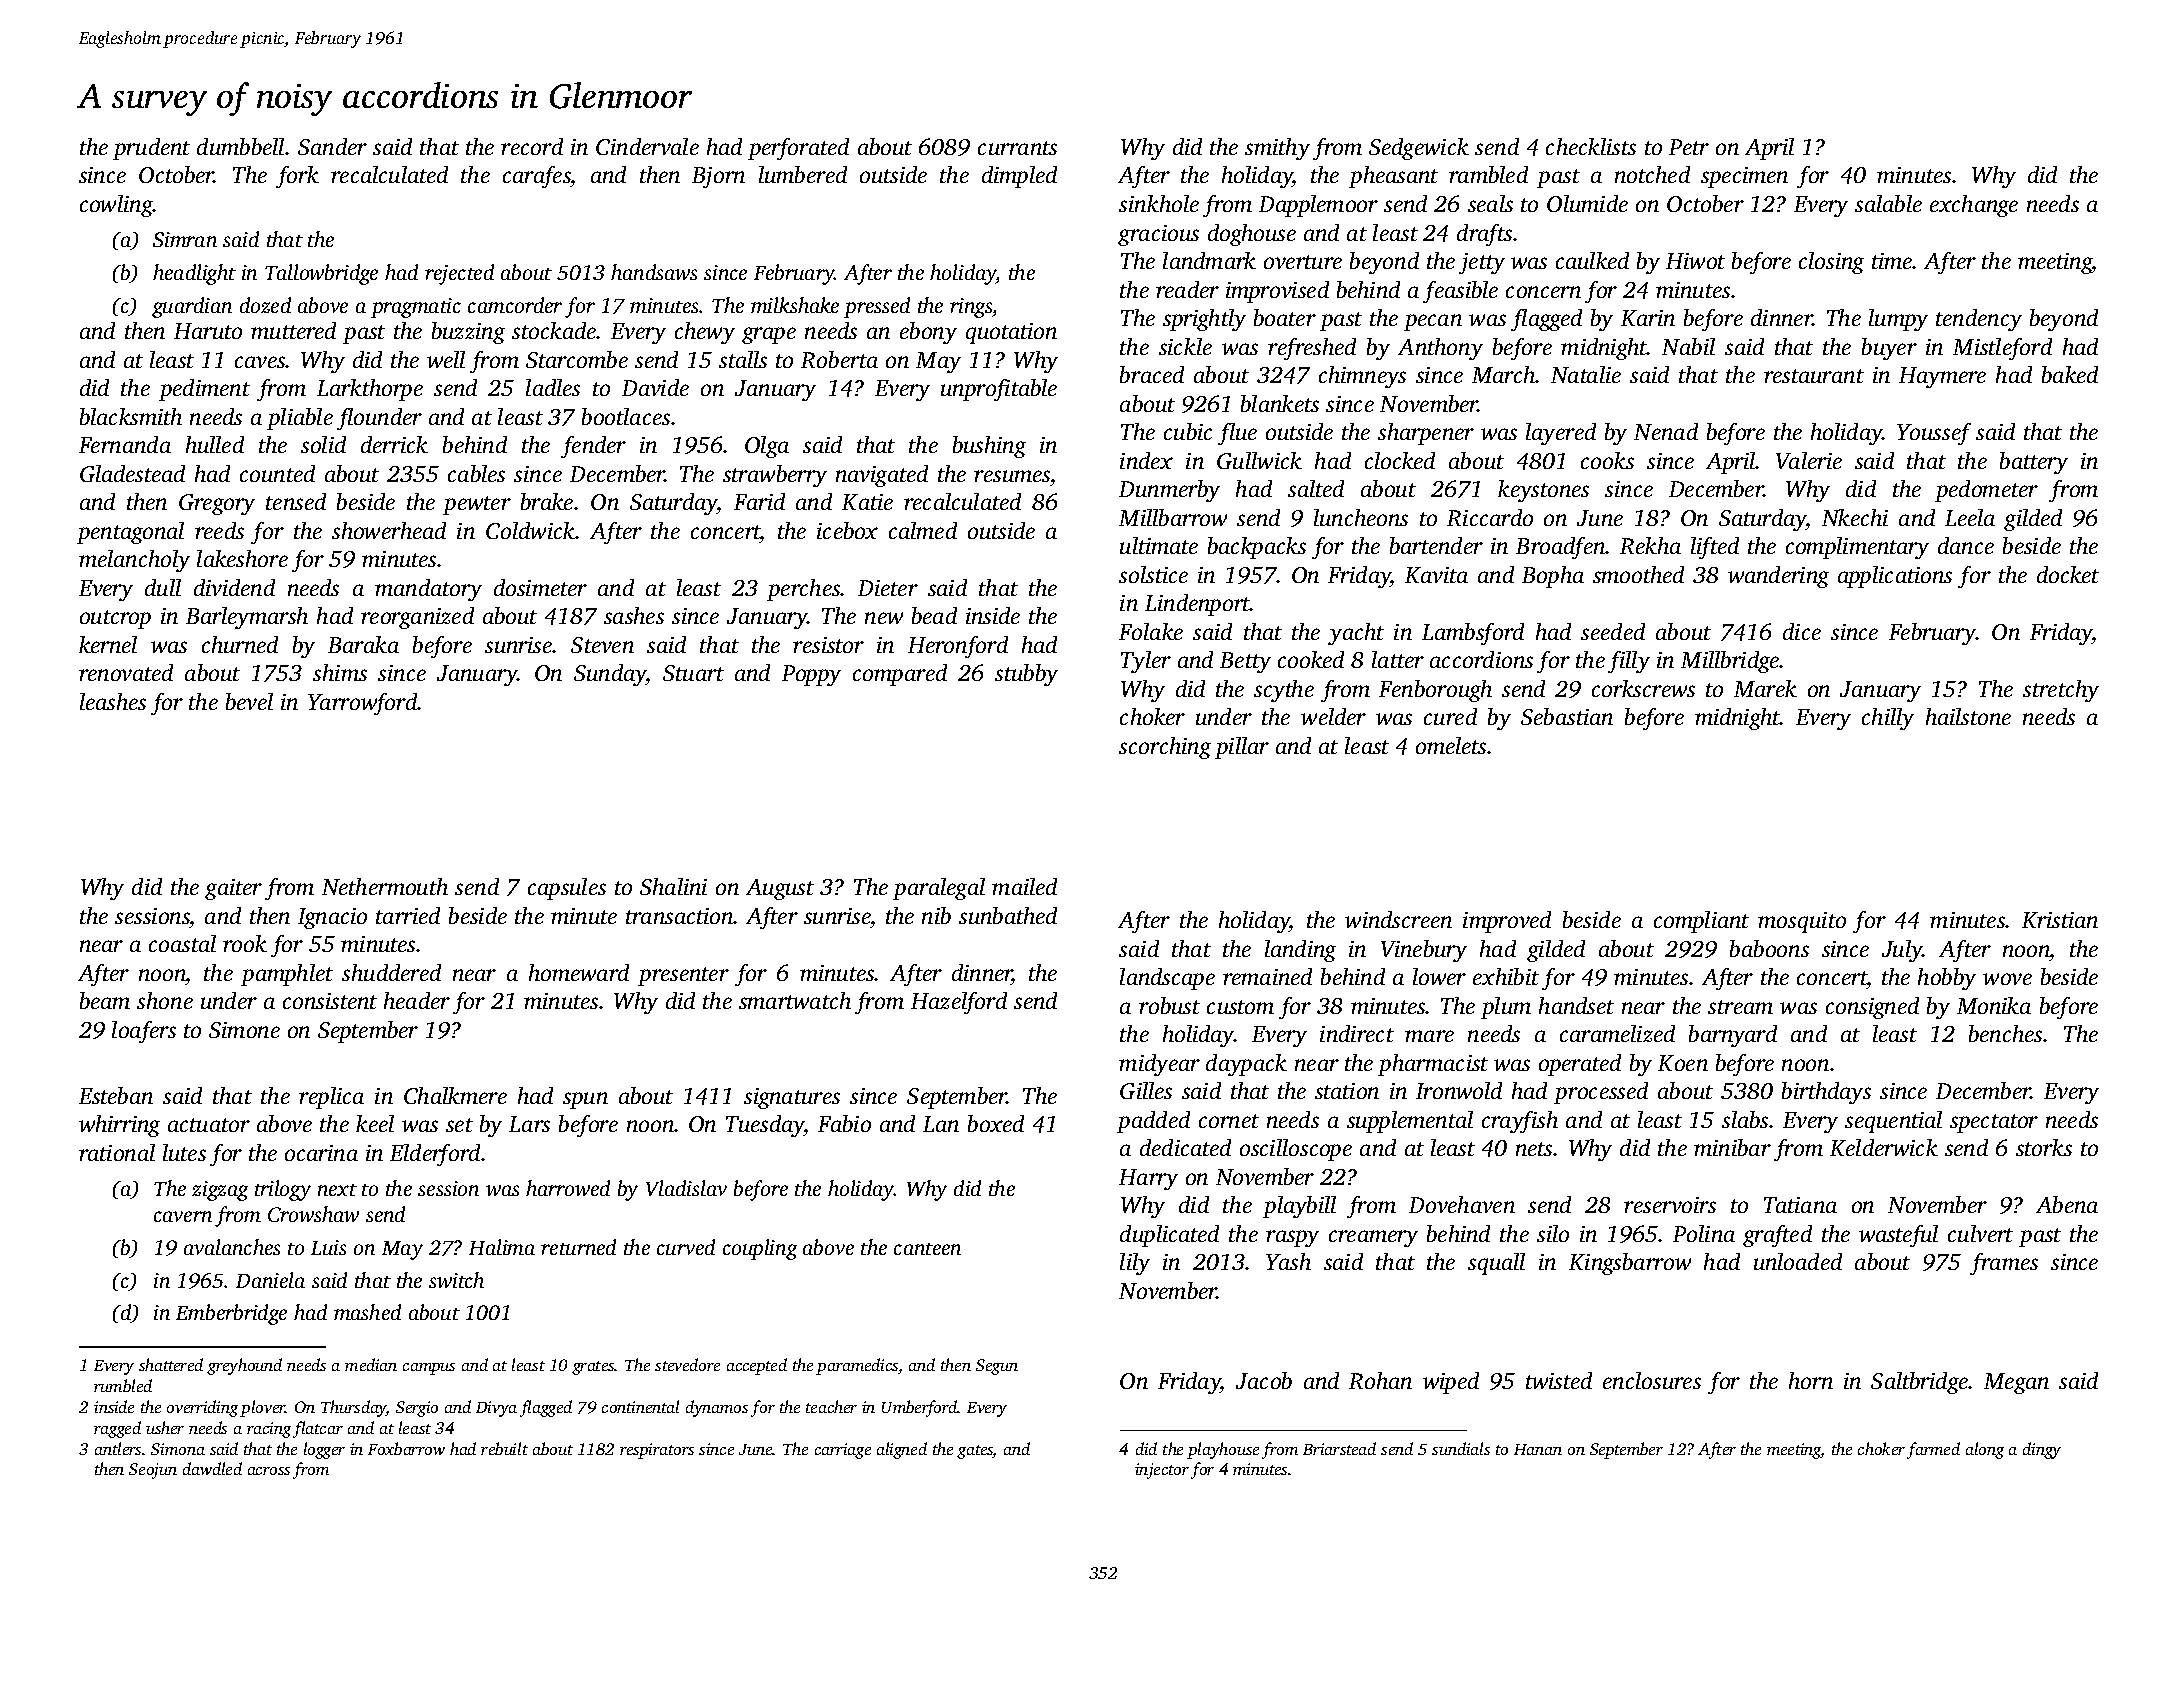  Describe the element at coordinates (429, 1369) in the document. I see `campus` at that location.
